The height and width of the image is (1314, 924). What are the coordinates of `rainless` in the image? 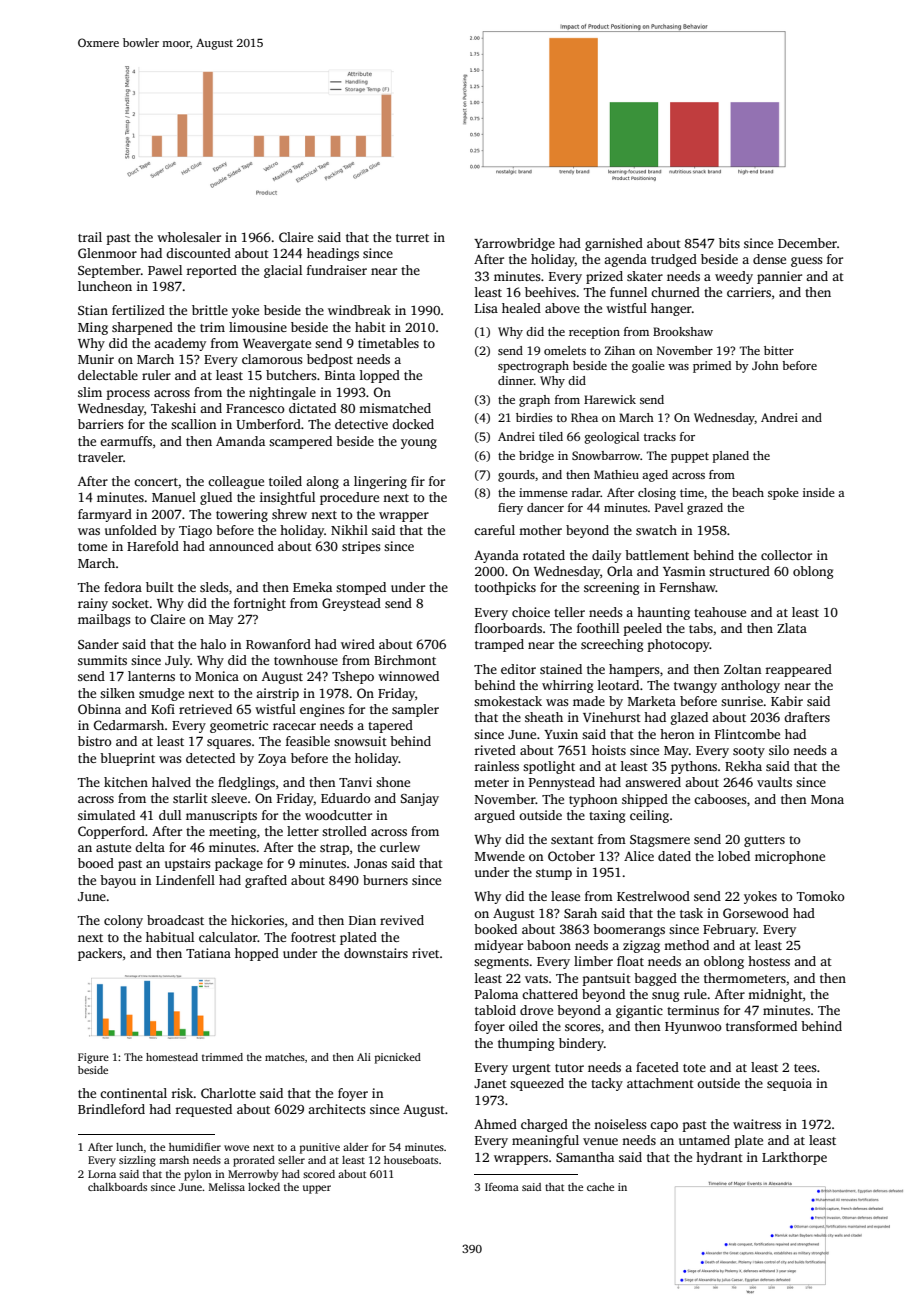 It's located at (497, 766).
